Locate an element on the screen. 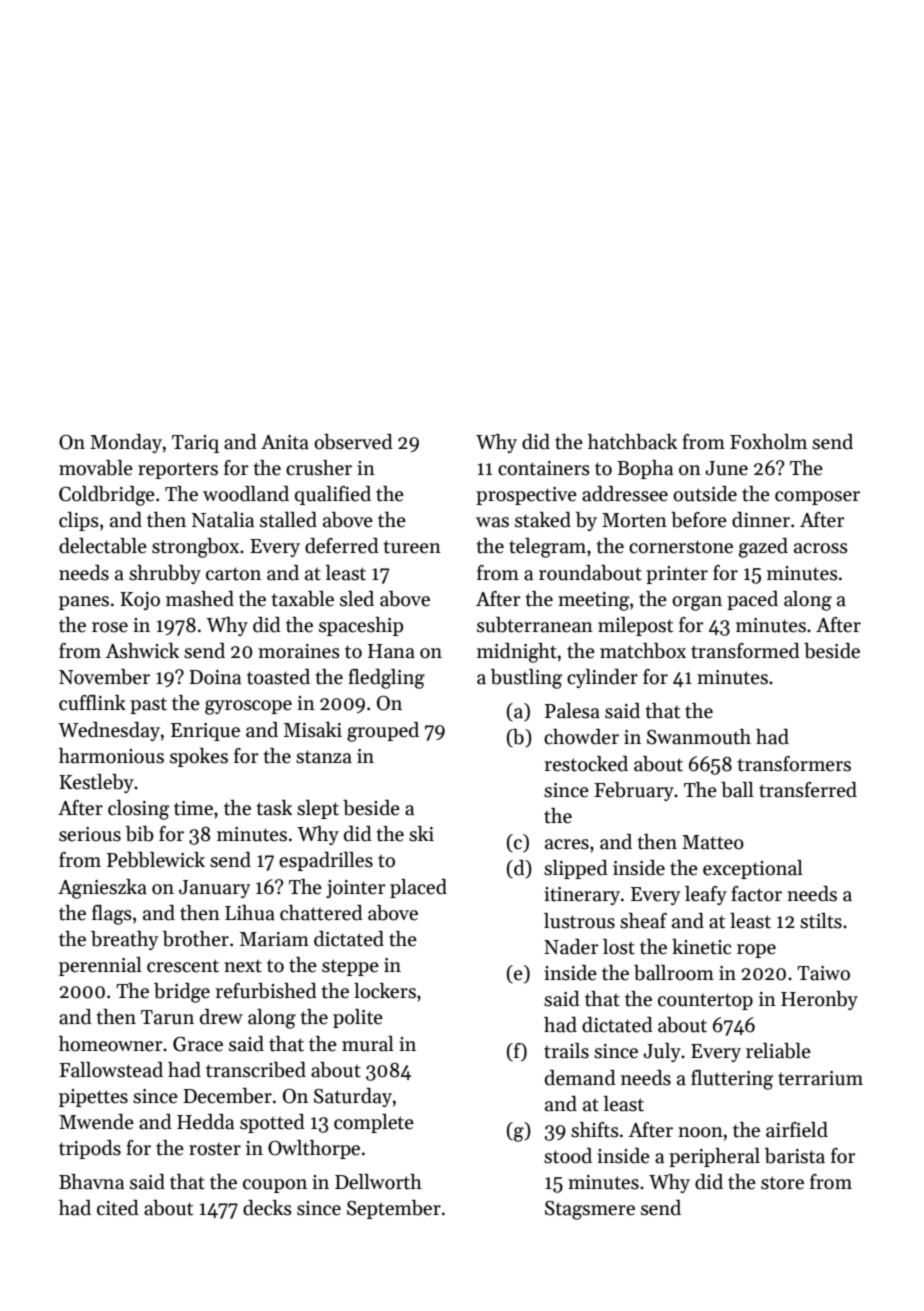 This screenshot has width=924, height=1311. Owlthorpe is located at coordinates (314, 1149).
